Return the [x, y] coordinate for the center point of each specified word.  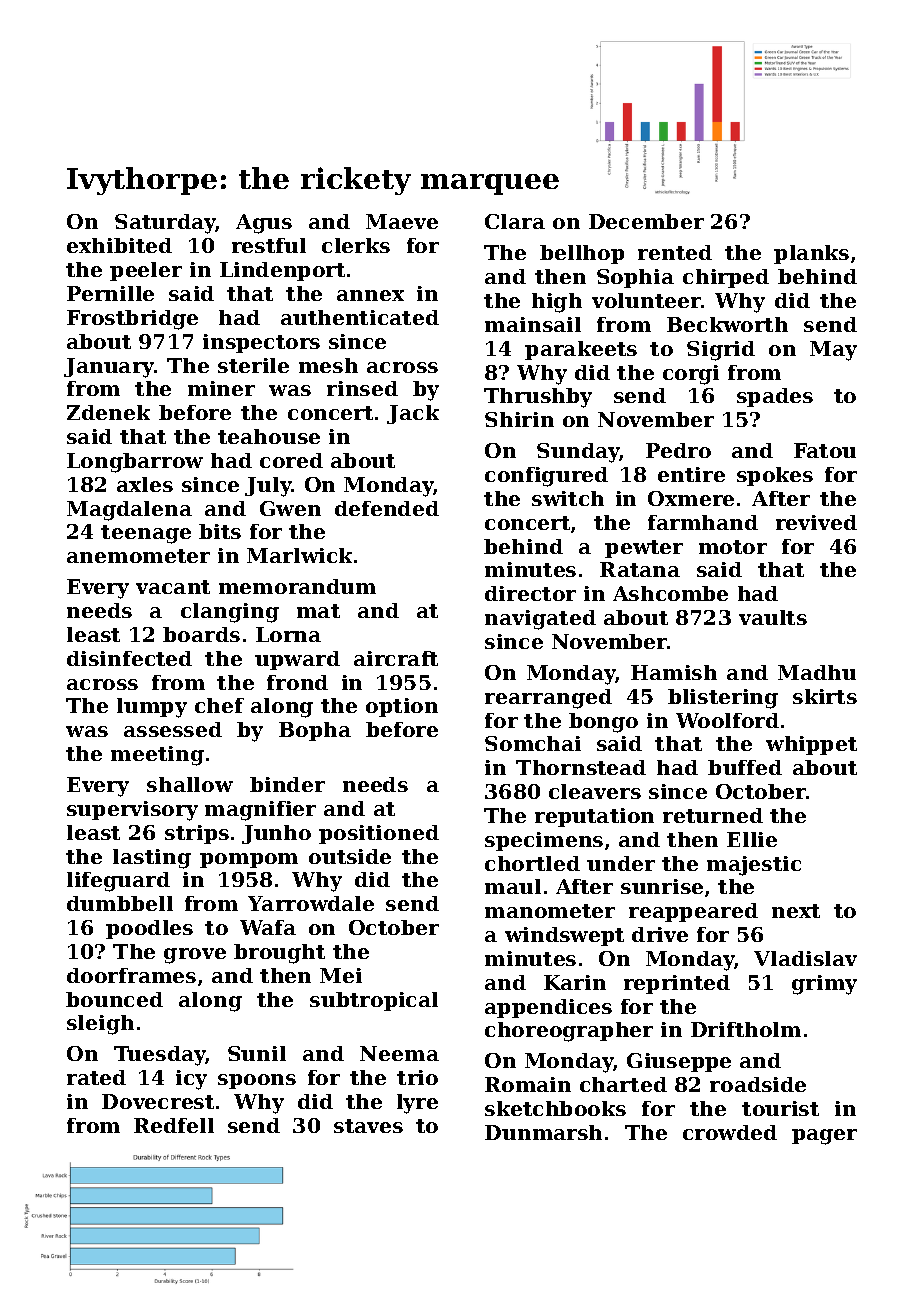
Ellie [752, 839]
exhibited [119, 245]
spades [775, 397]
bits [220, 531]
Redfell [174, 1125]
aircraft [396, 658]
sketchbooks [555, 1108]
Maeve [402, 221]
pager [824, 1137]
